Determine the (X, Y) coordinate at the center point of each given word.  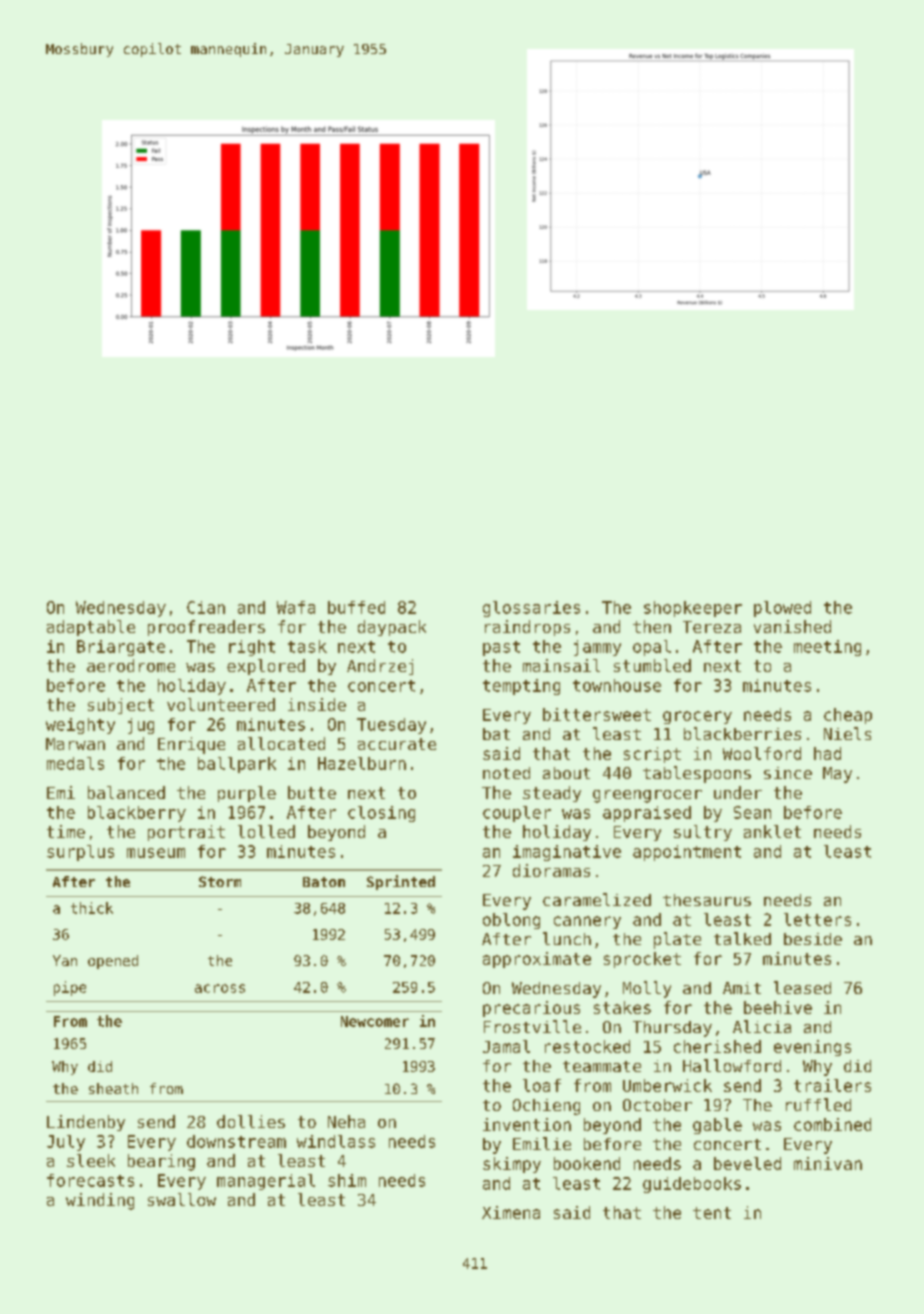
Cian (206, 607)
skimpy (512, 1165)
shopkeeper (693, 609)
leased (802, 987)
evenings (812, 1048)
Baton (324, 882)
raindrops (527, 628)
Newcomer (375, 1021)
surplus (80, 853)
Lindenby (86, 1123)
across (220, 988)
